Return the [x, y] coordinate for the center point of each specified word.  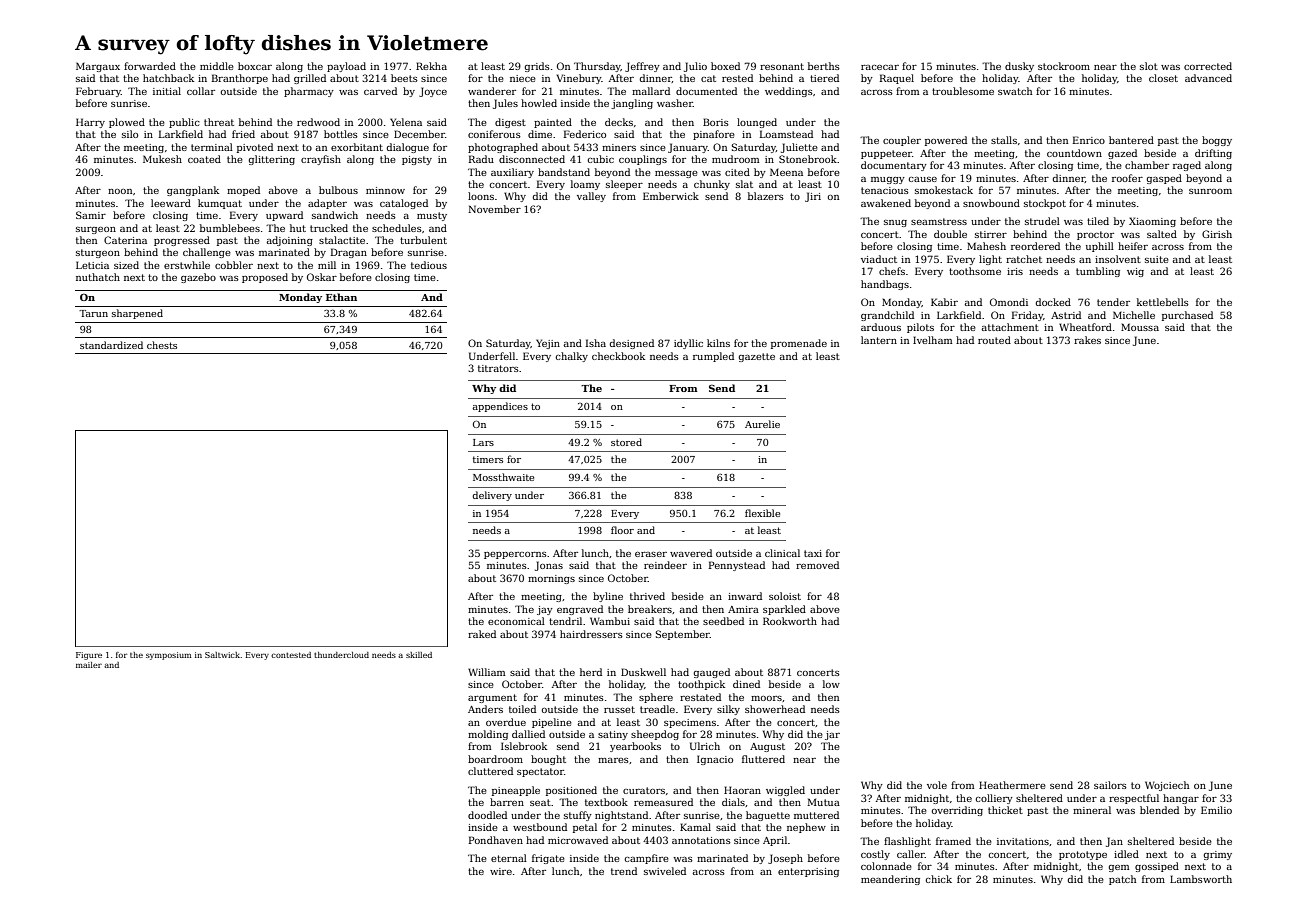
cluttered [490, 771]
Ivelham [932, 340]
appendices [500, 407]
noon [120, 191]
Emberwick [671, 196]
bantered [1131, 140]
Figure [89, 656]
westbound [540, 827]
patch [1122, 880]
